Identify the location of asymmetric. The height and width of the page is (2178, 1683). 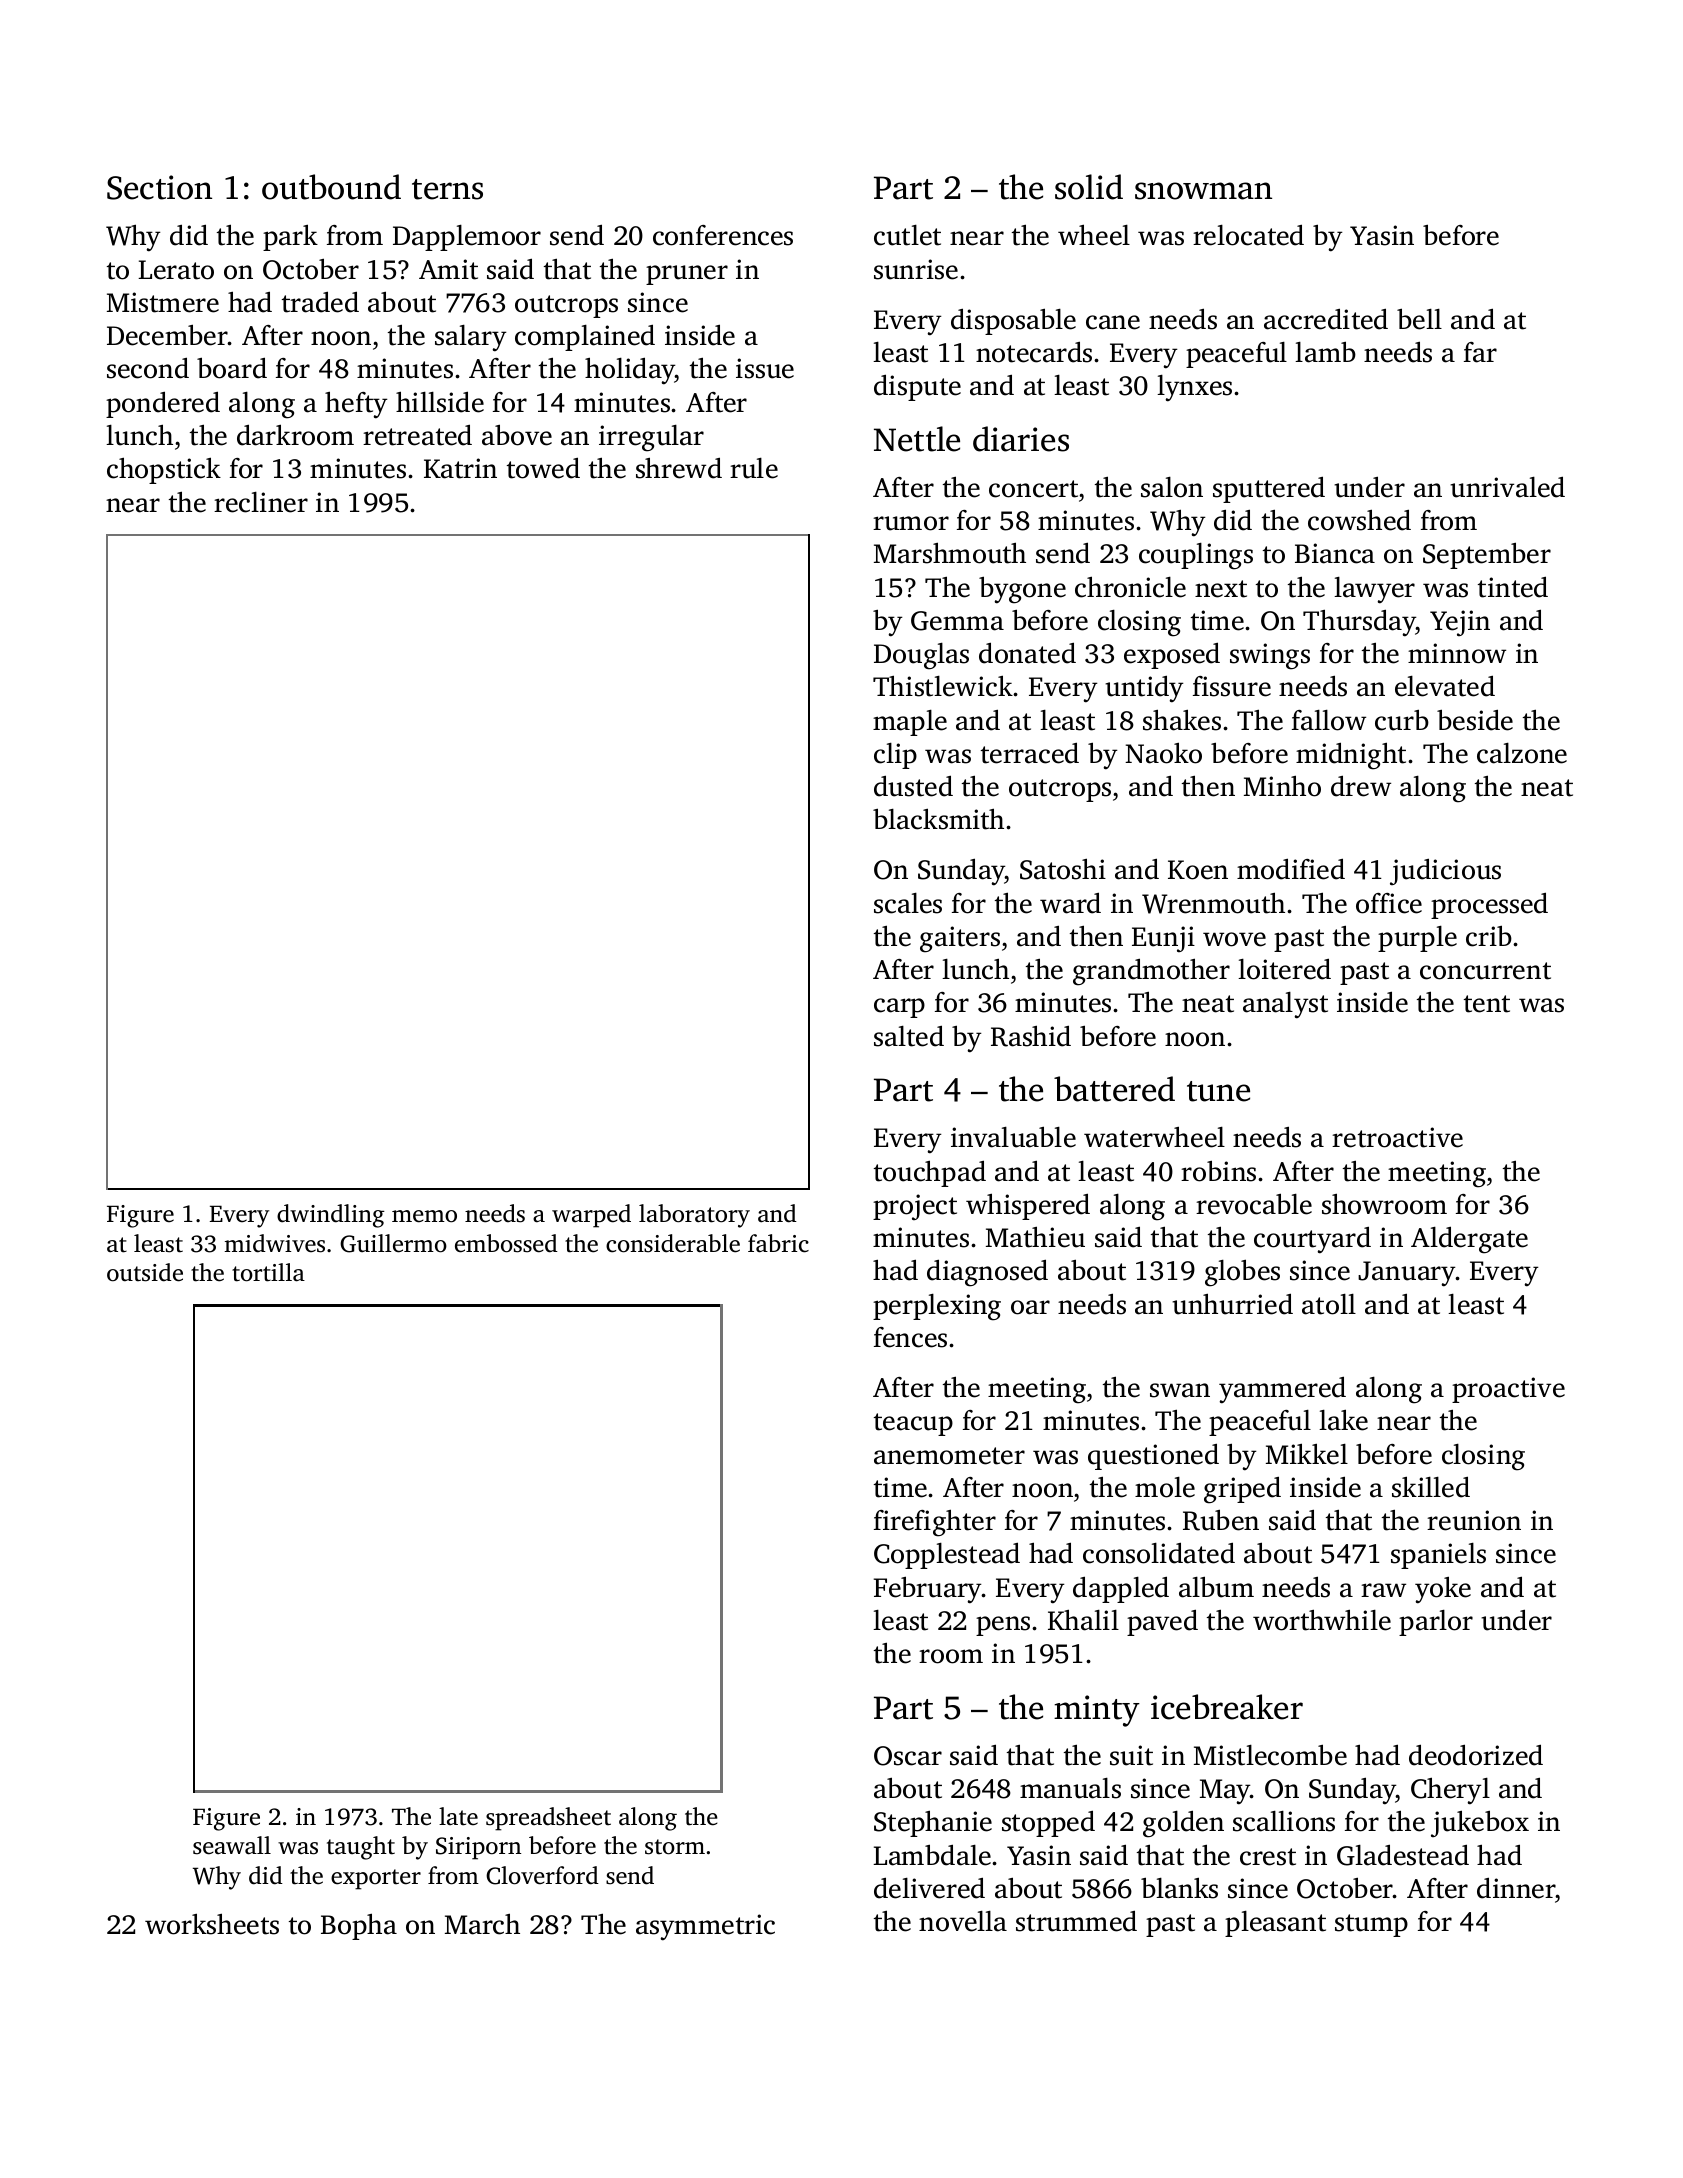
(705, 1927).
